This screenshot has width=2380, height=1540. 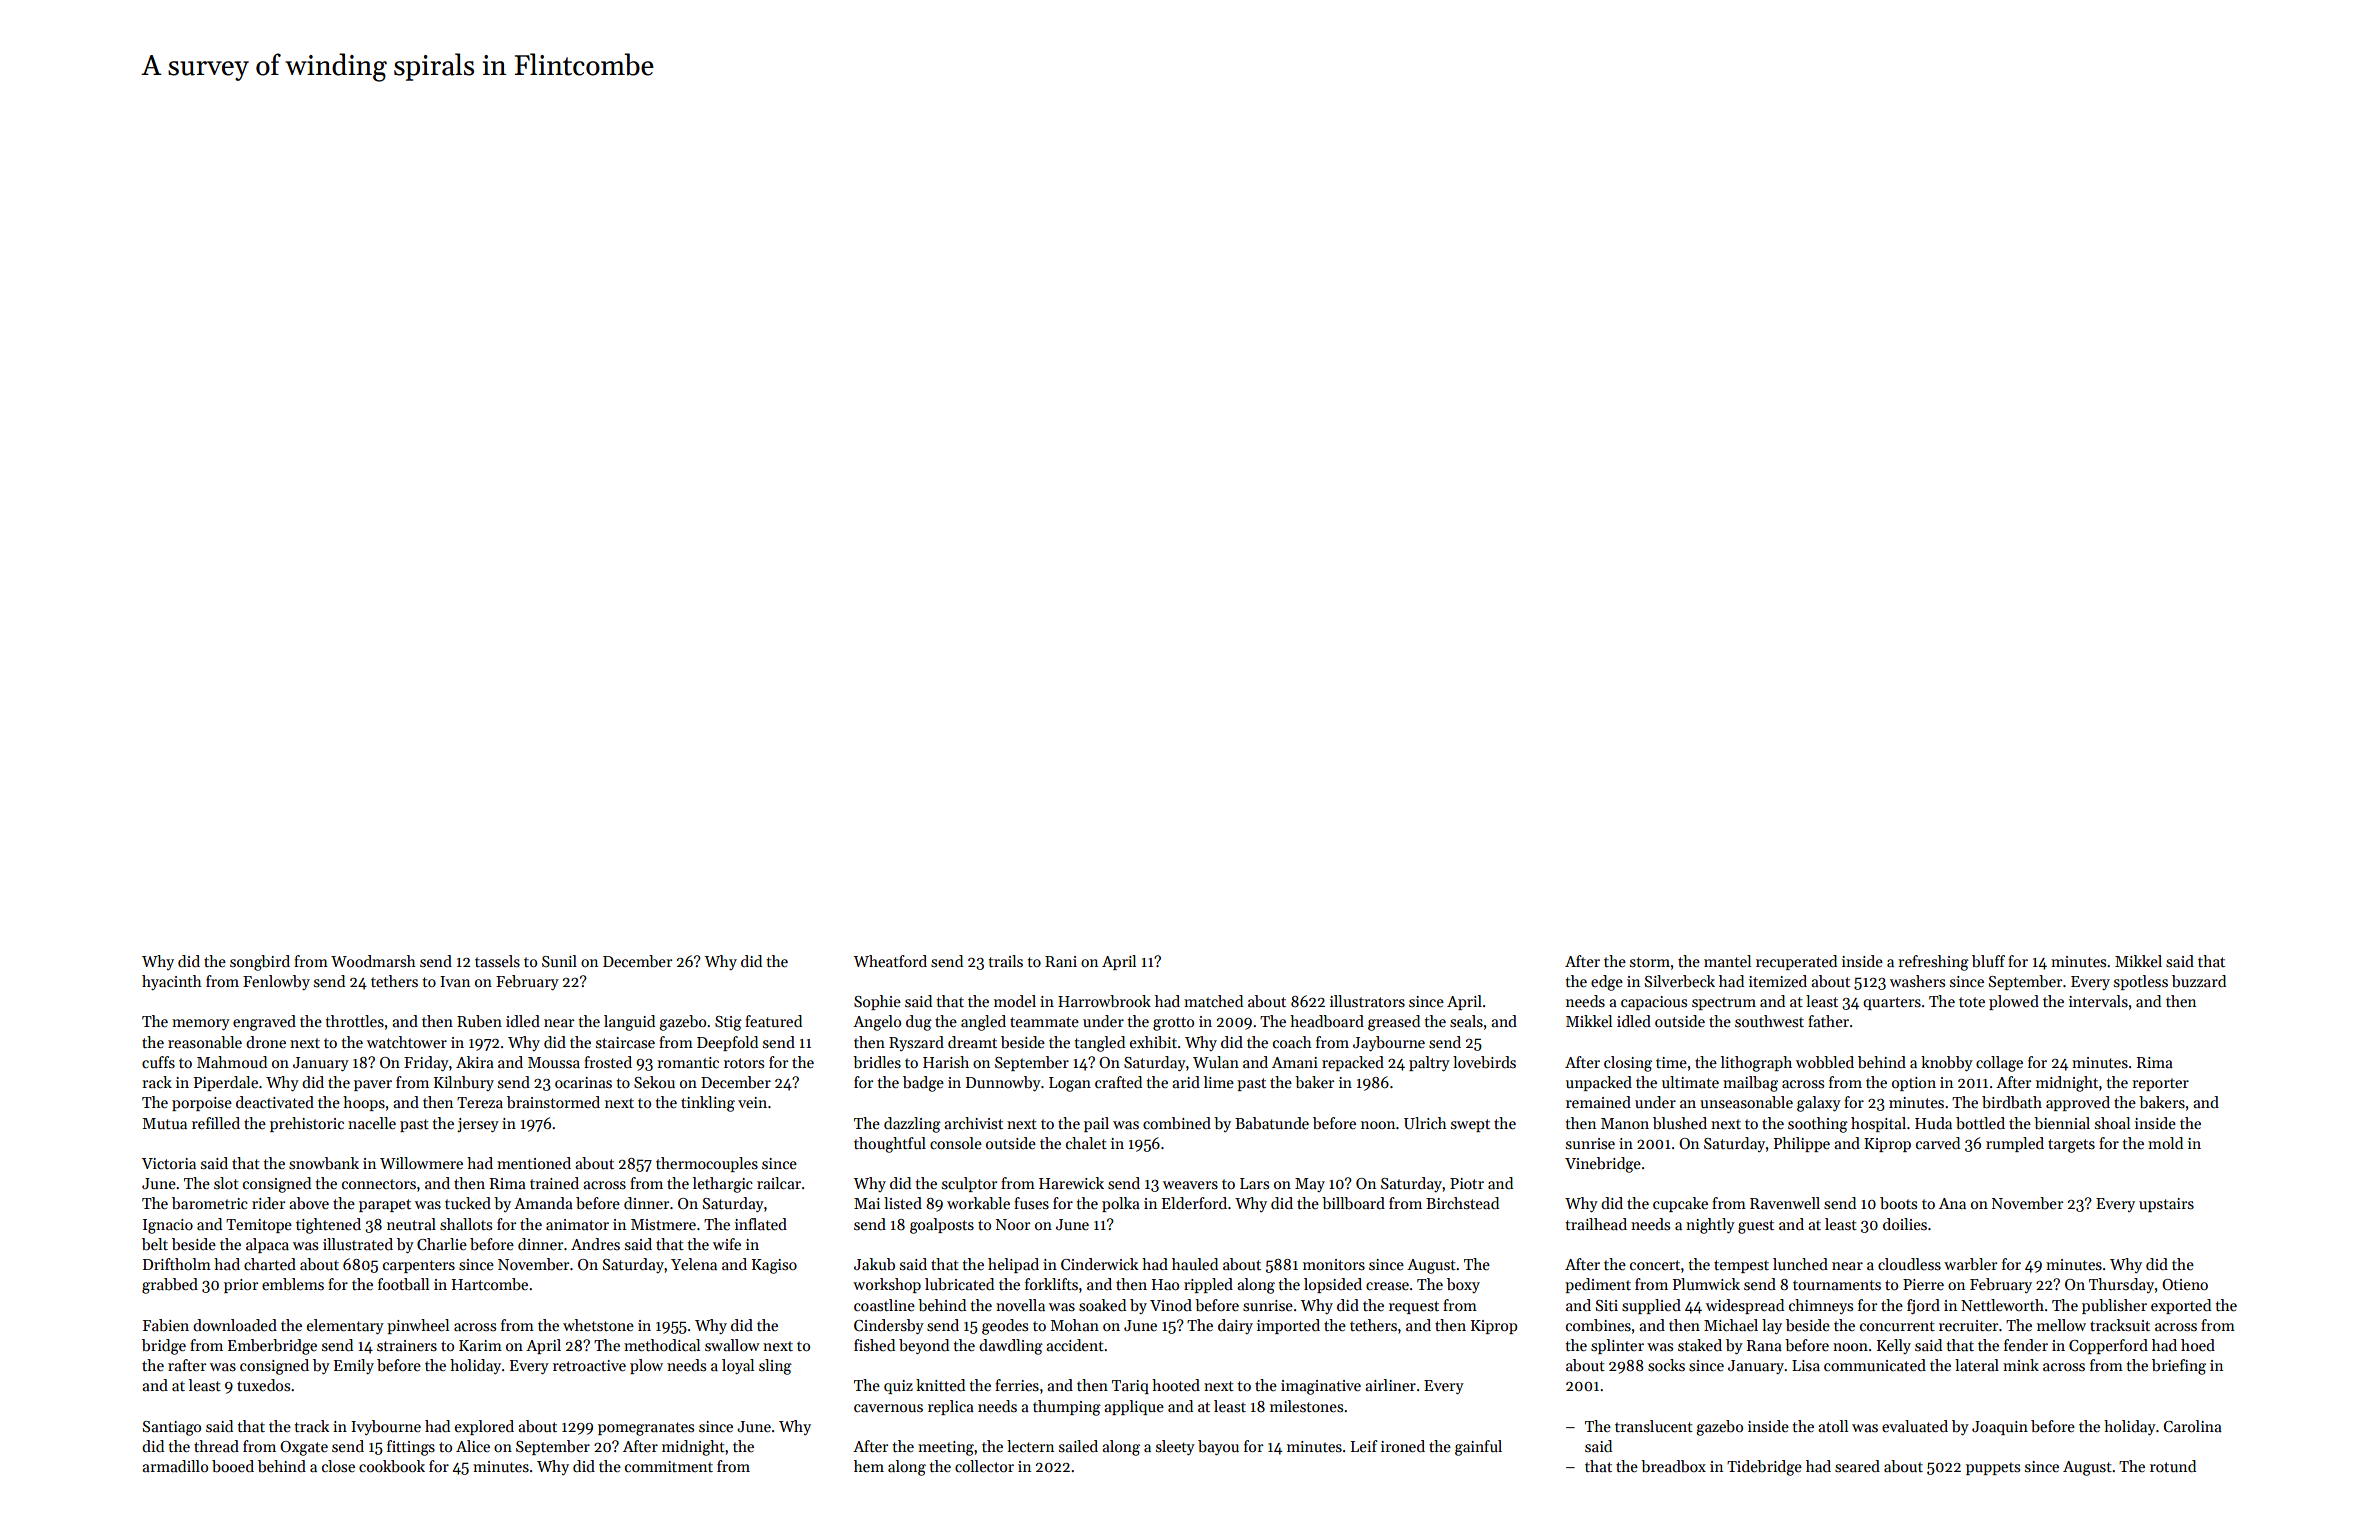 What do you see at coordinates (464, 1083) in the screenshot?
I see `Kilnbury` at bounding box center [464, 1083].
